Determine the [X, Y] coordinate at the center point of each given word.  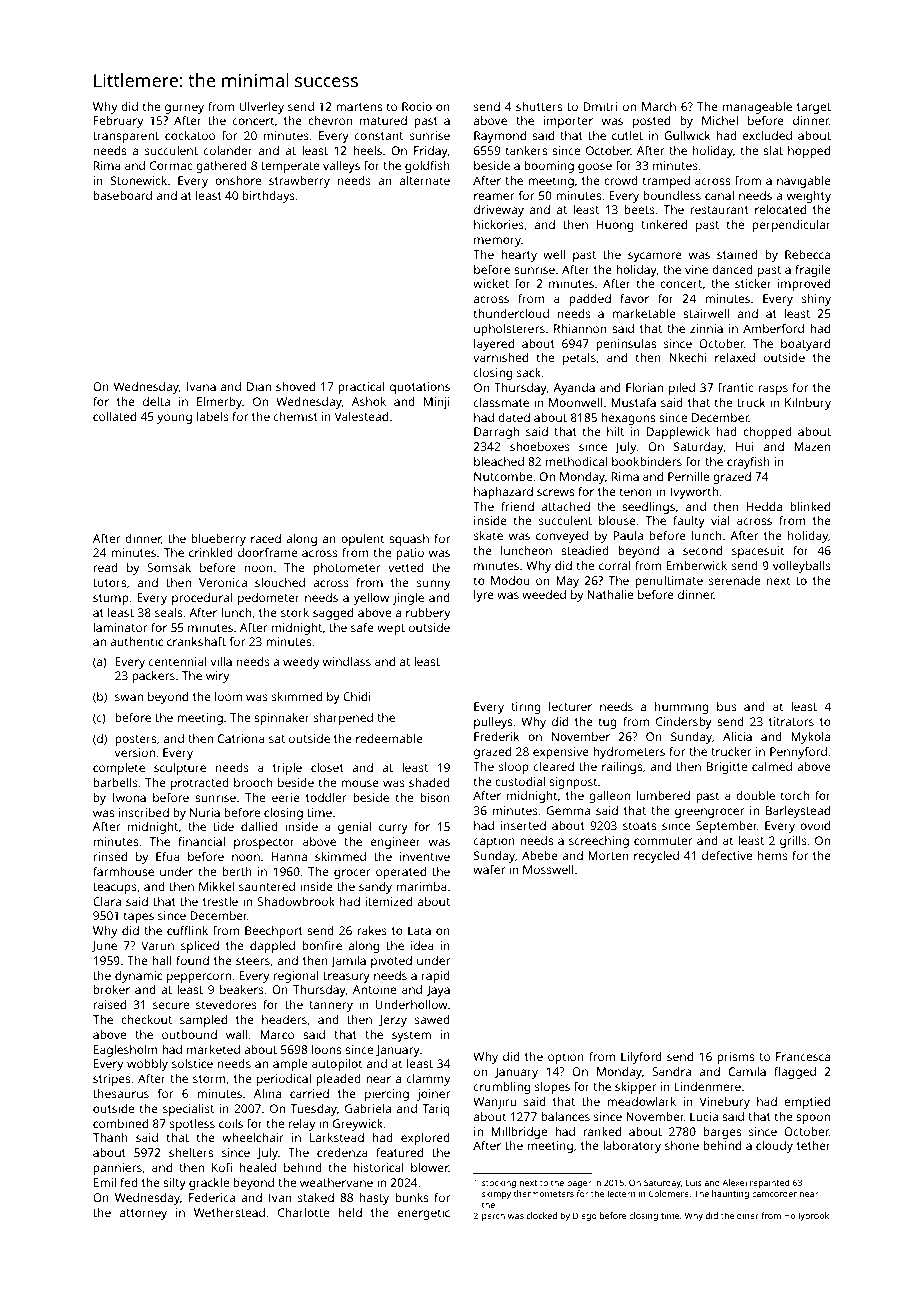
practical [362, 388]
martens [359, 107]
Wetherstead [229, 1212]
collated [114, 416]
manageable [757, 108]
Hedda [764, 506]
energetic [424, 1214]
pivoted [391, 962]
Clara [107, 901]
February [118, 122]
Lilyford [641, 1058]
